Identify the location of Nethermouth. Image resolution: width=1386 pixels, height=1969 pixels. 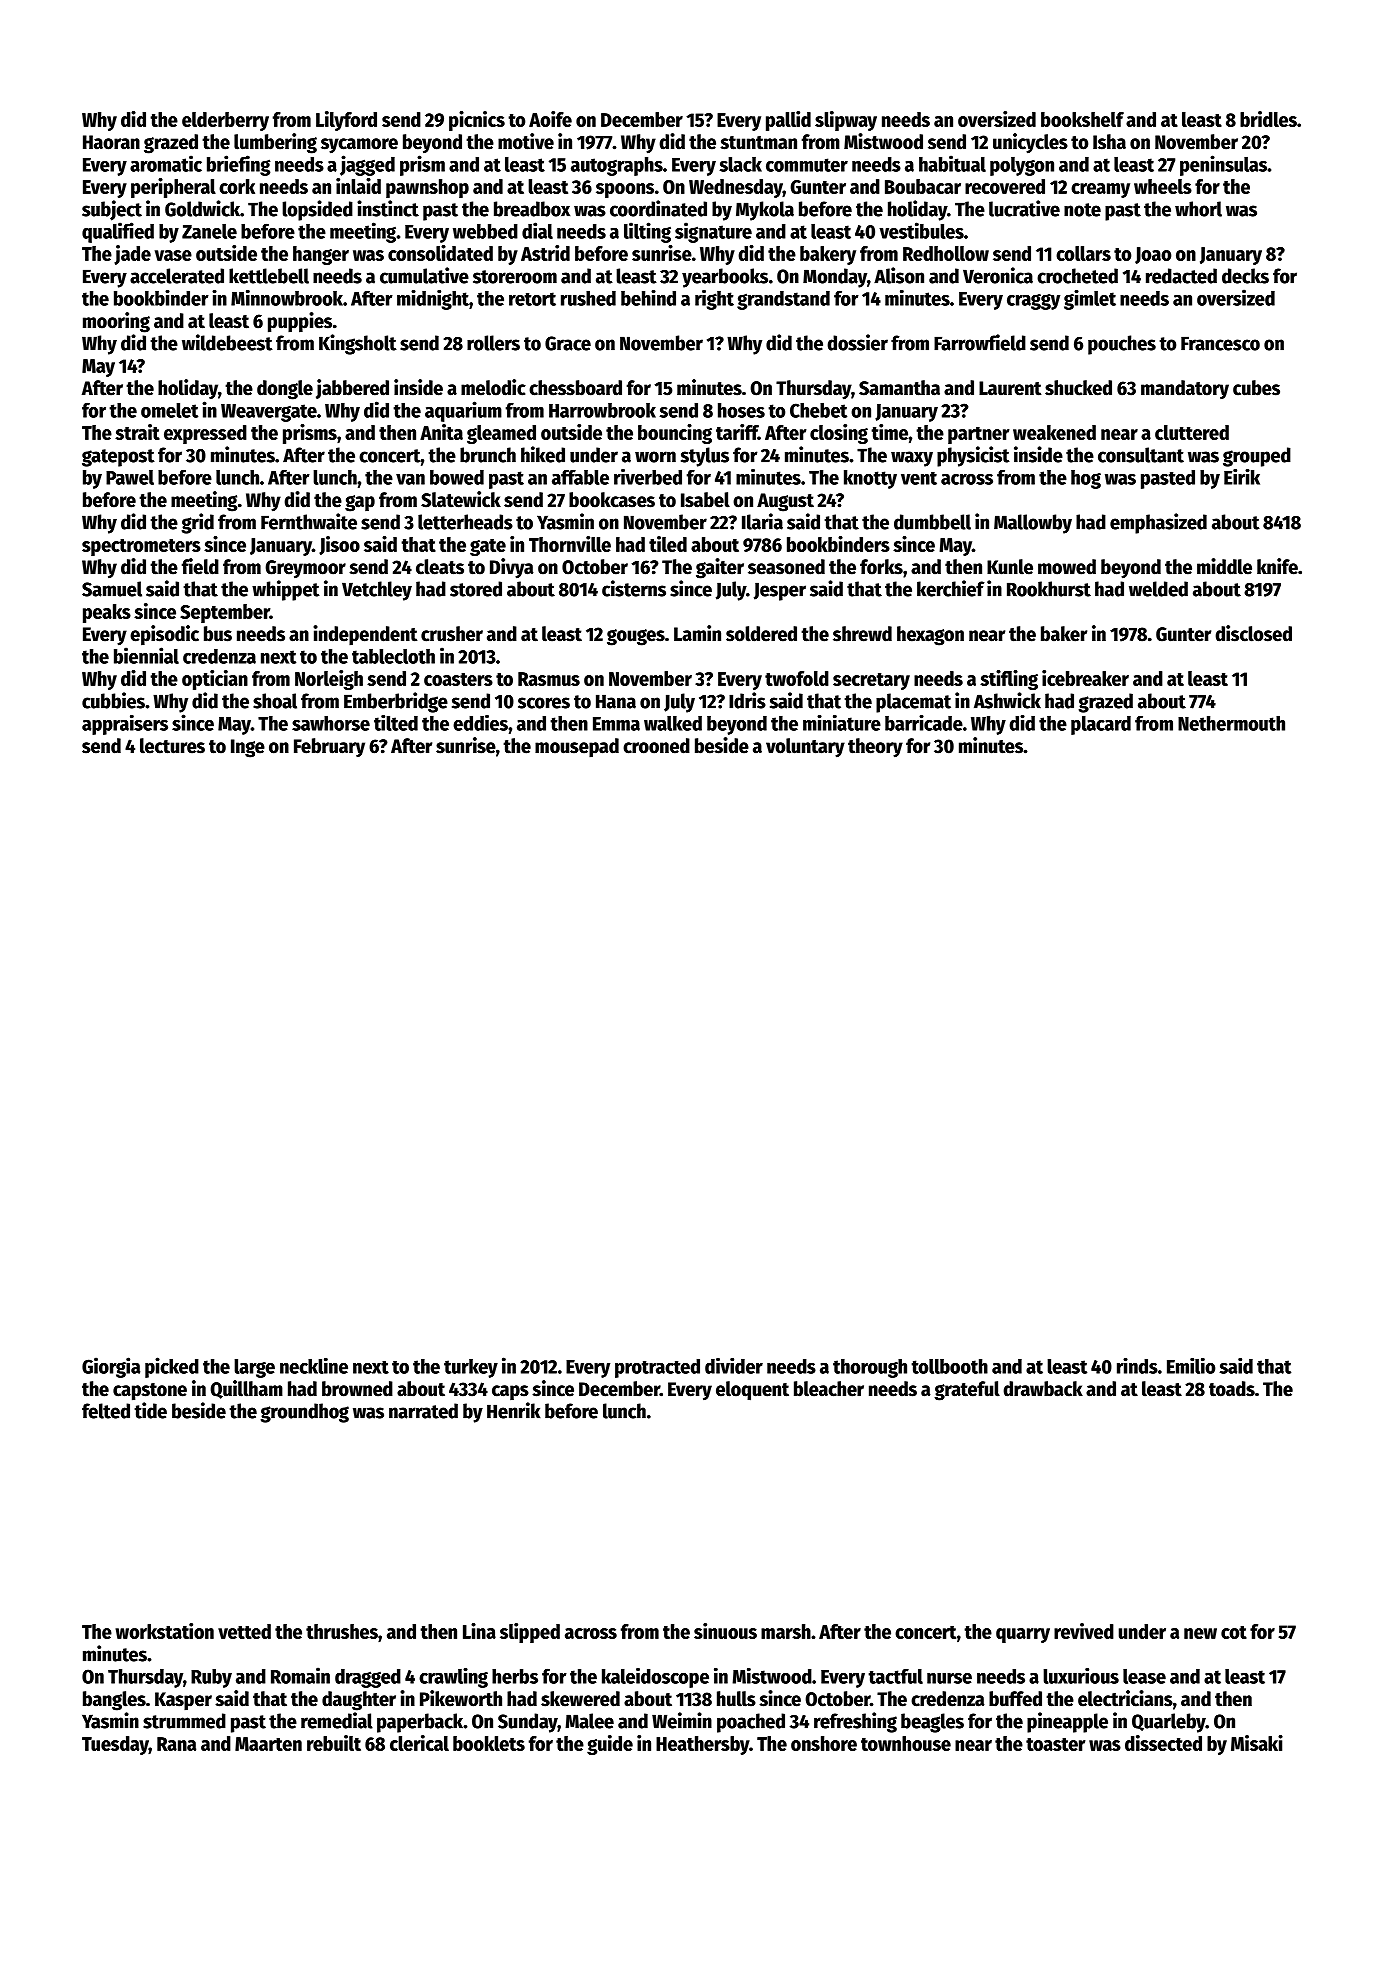
(1231, 723).
